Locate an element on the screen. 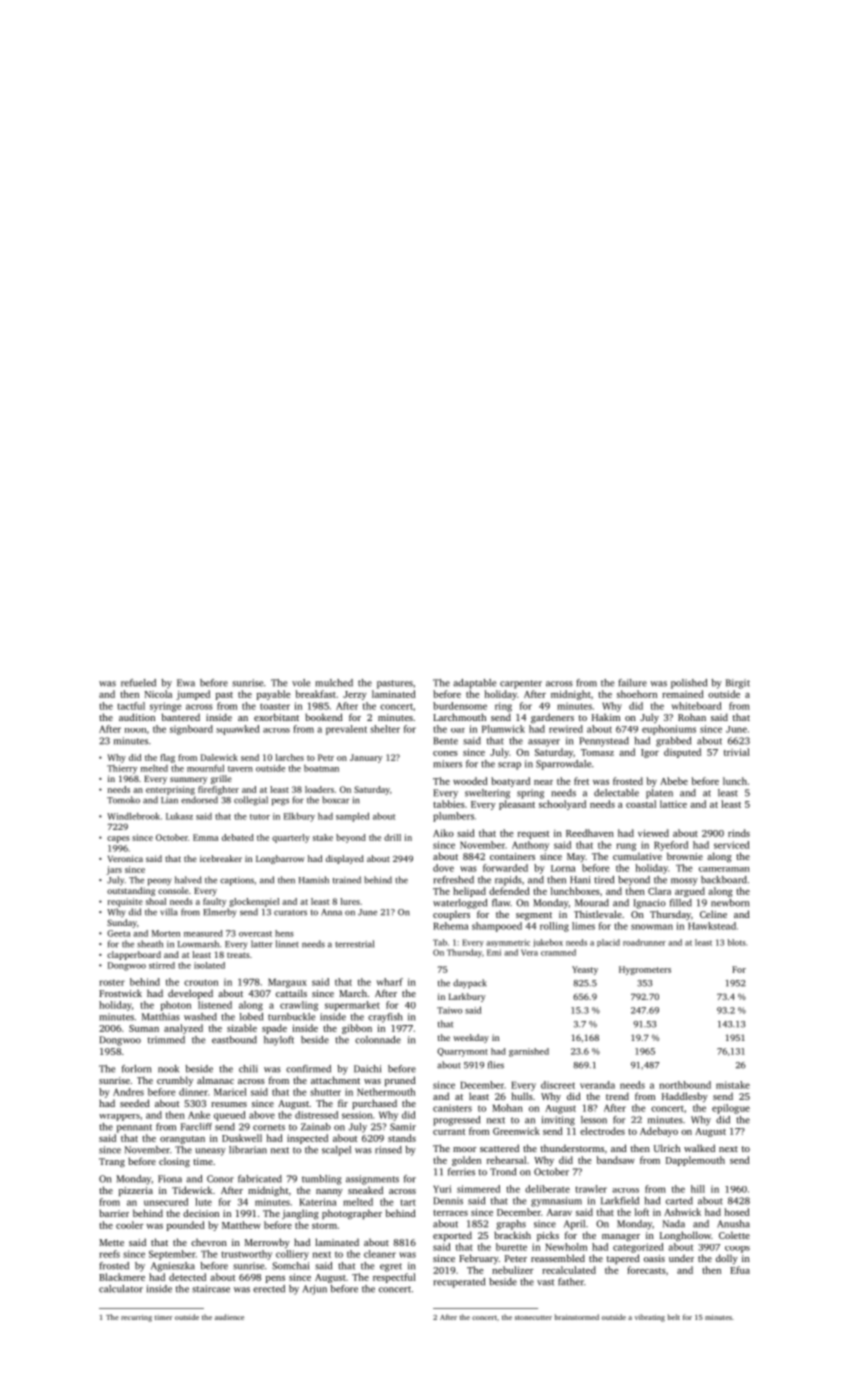 The height and width of the screenshot is (1400, 849). requisite is located at coordinates (125, 902).
